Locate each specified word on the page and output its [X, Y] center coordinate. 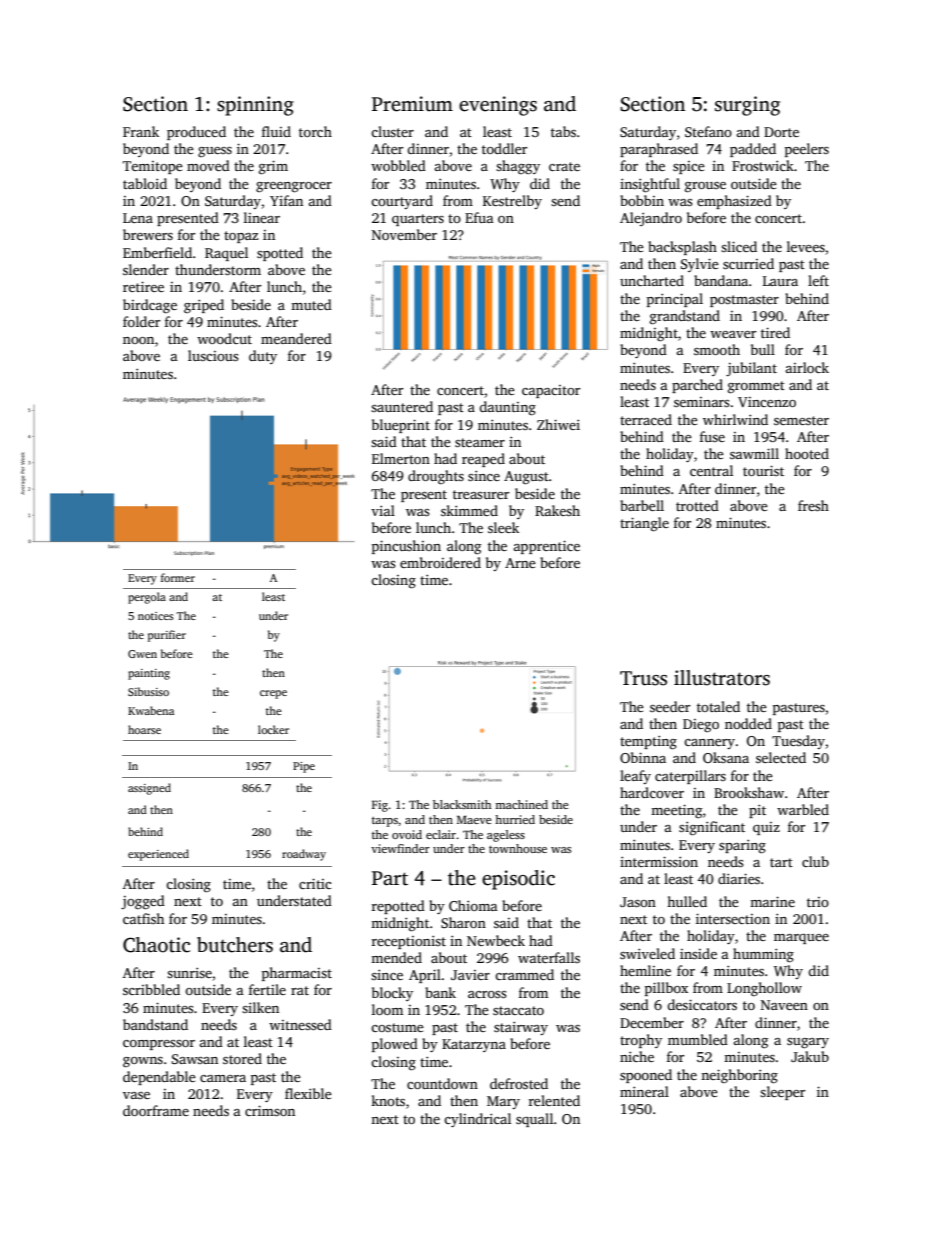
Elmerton [401, 458]
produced [196, 133]
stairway [521, 1028]
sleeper [782, 1093]
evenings [498, 106]
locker [273, 729]
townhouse [518, 848]
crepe [273, 694]
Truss [643, 678]
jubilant [751, 369]
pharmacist [297, 974]
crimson [270, 1110]
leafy [635, 777]
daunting [507, 408]
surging [747, 106]
